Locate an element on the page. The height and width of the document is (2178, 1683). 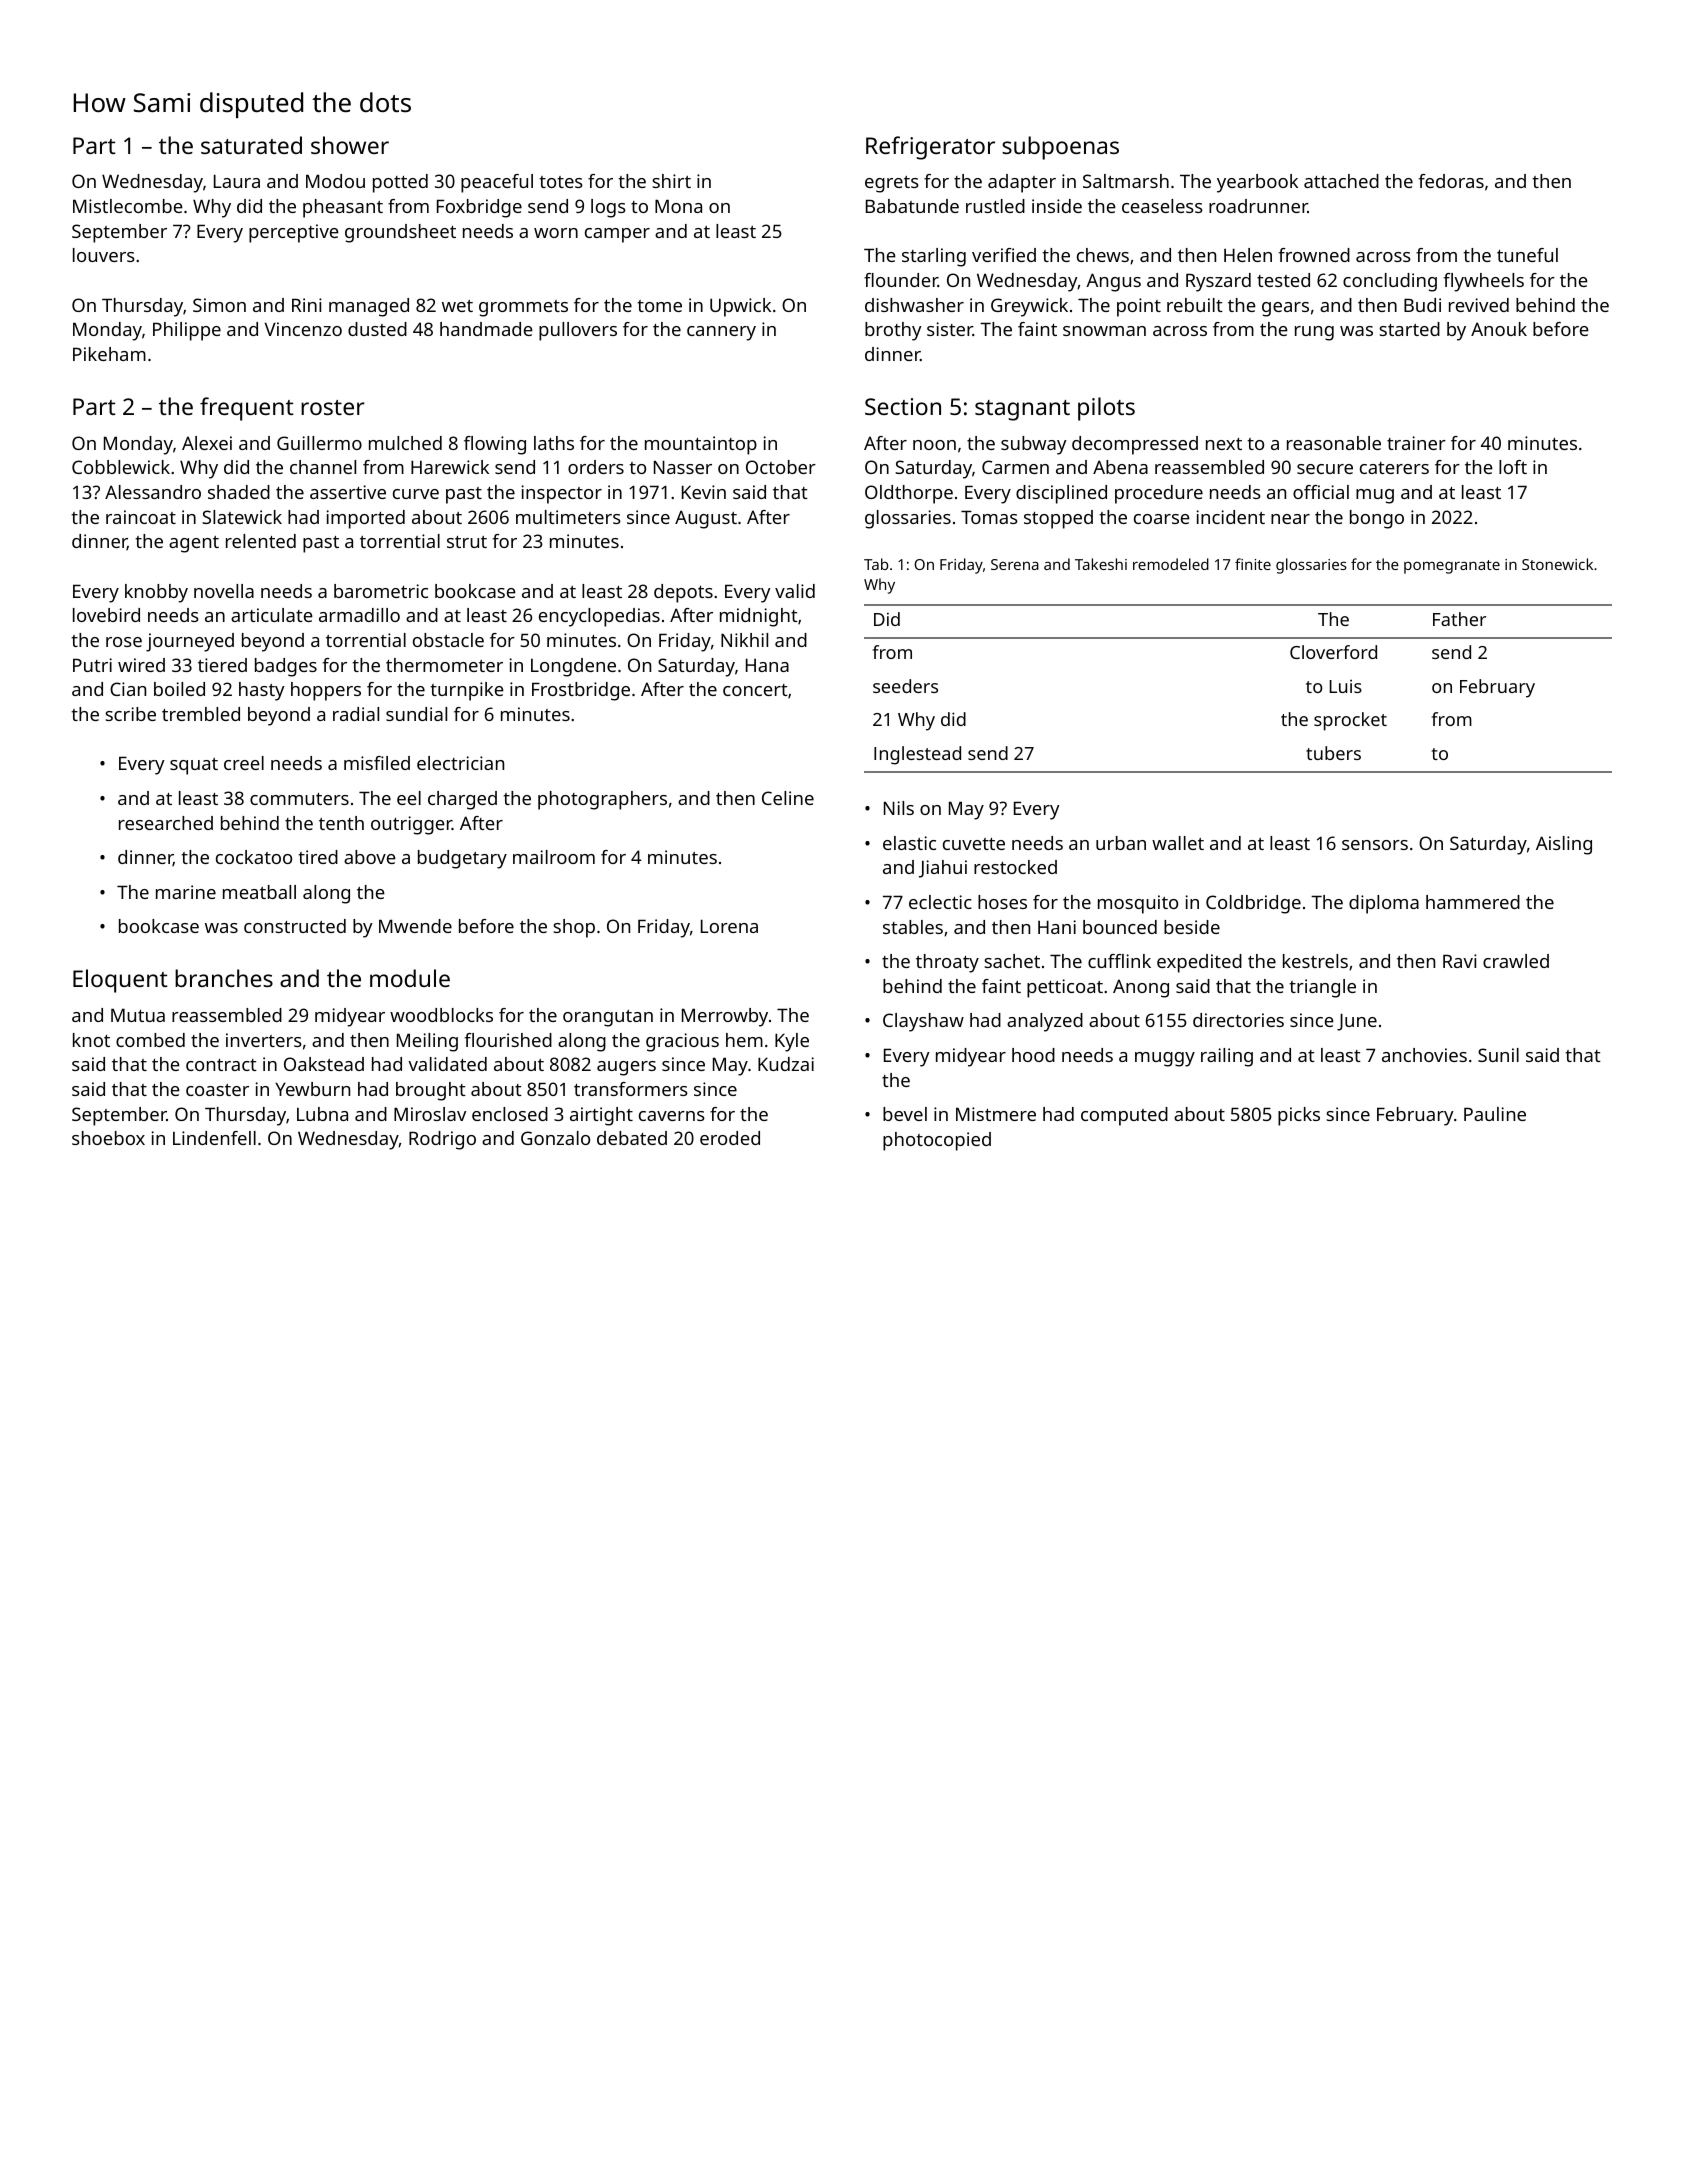
concluding is located at coordinates (1390, 282).
